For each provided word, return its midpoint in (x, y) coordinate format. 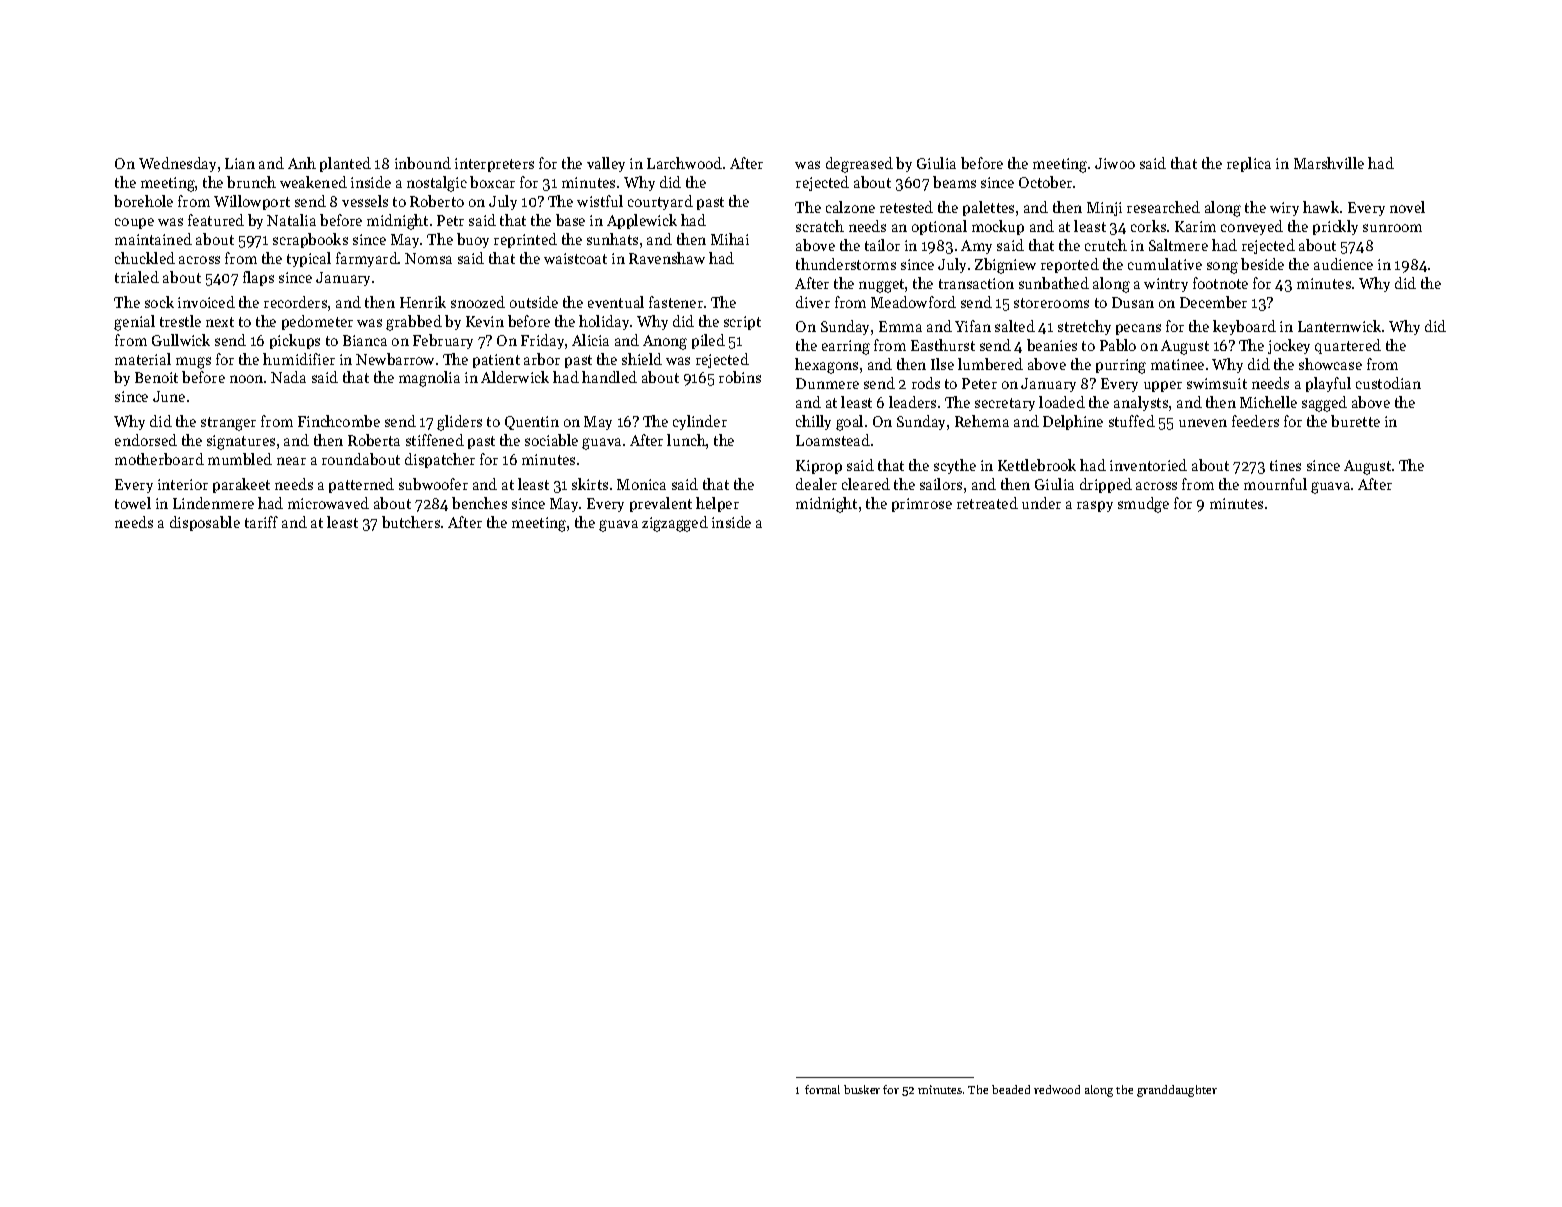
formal (822, 1089)
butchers (411, 522)
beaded (1011, 1089)
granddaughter (1177, 1091)
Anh (302, 163)
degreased (859, 165)
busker (862, 1089)
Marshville (1329, 163)
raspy (1095, 506)
